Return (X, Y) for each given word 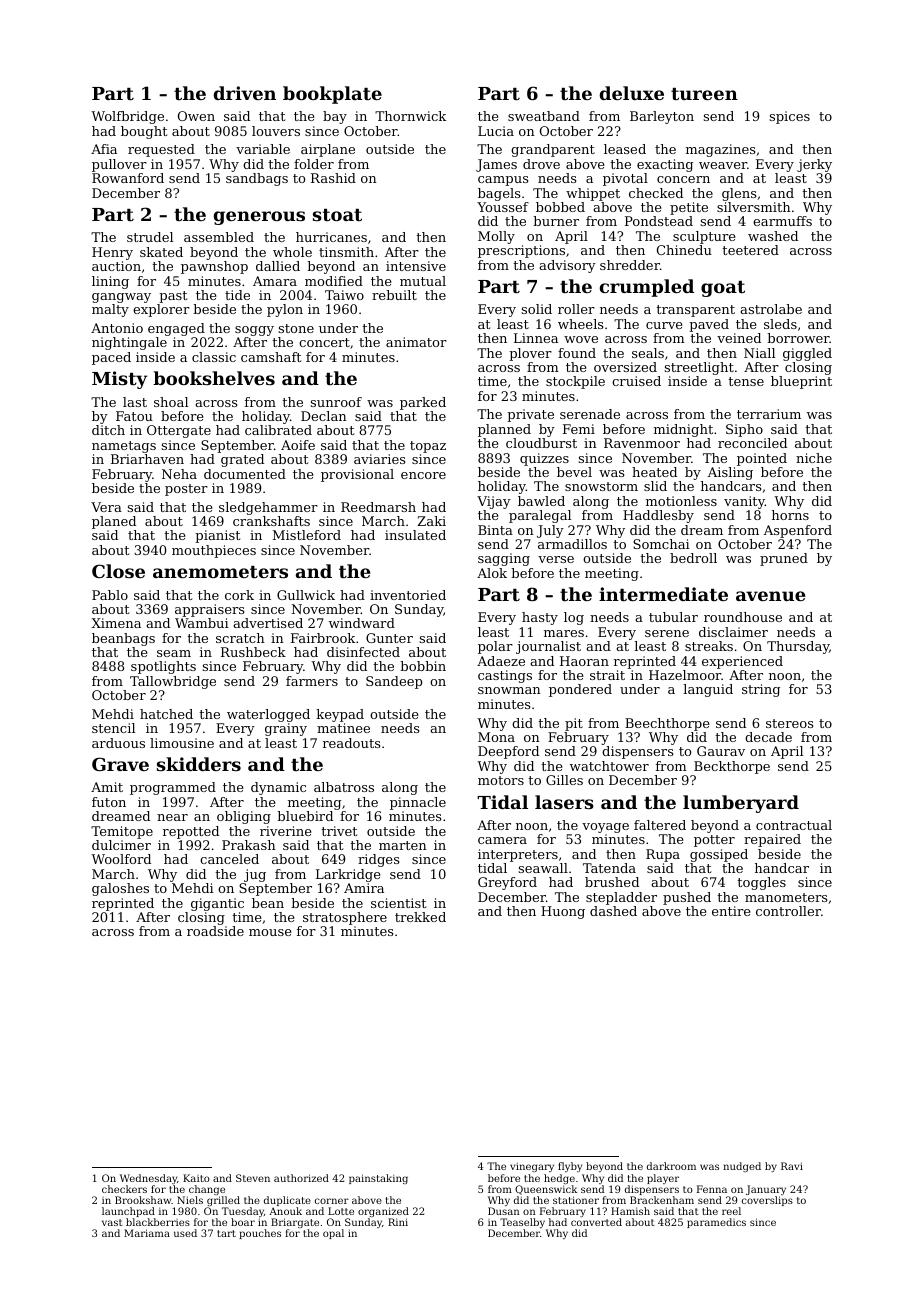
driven (245, 93)
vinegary (532, 1167)
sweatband (544, 116)
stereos (790, 723)
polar (495, 647)
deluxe (632, 93)
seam (174, 653)
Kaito (196, 1178)
